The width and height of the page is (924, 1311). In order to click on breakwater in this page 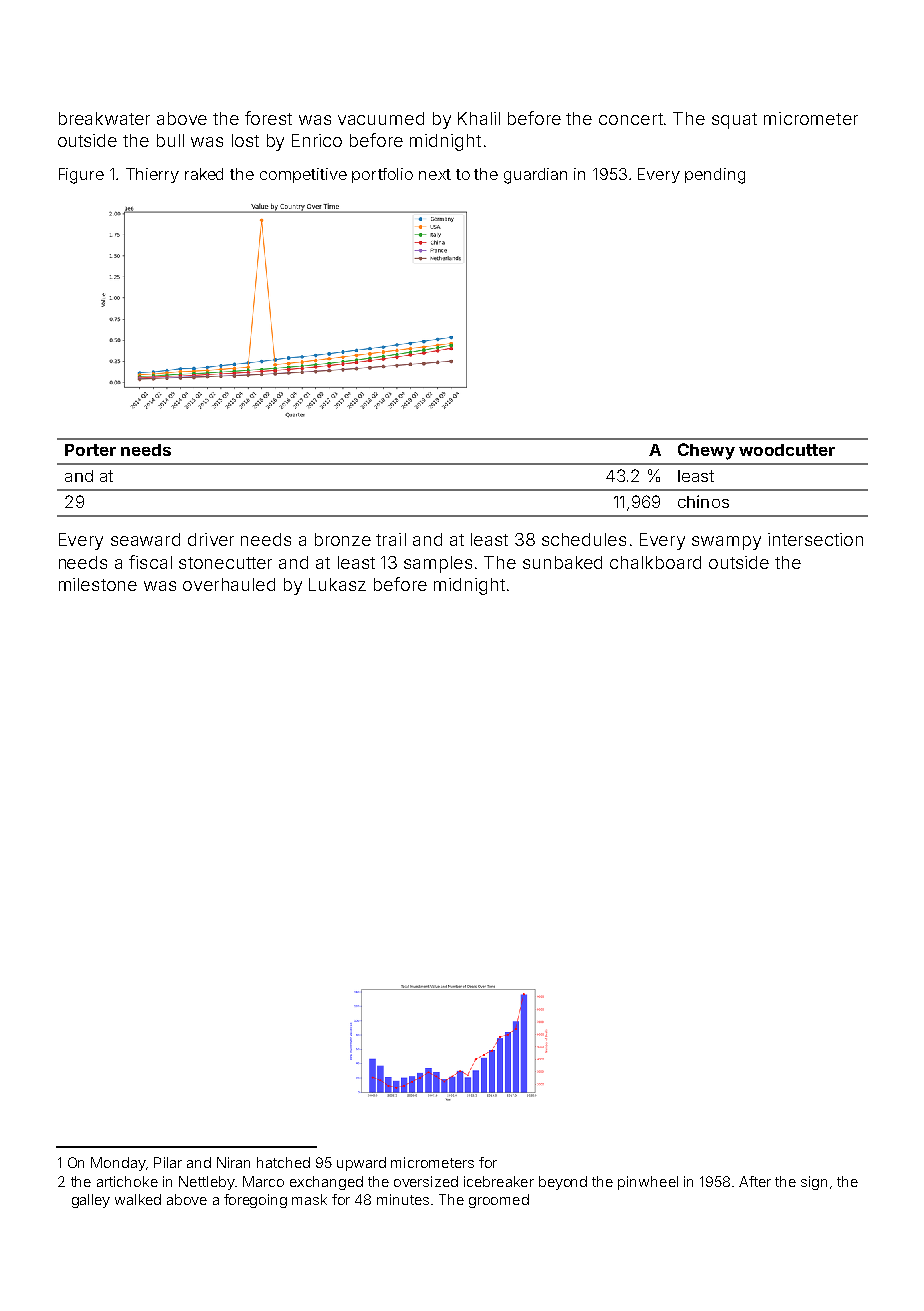, I will do `click(104, 118)`.
